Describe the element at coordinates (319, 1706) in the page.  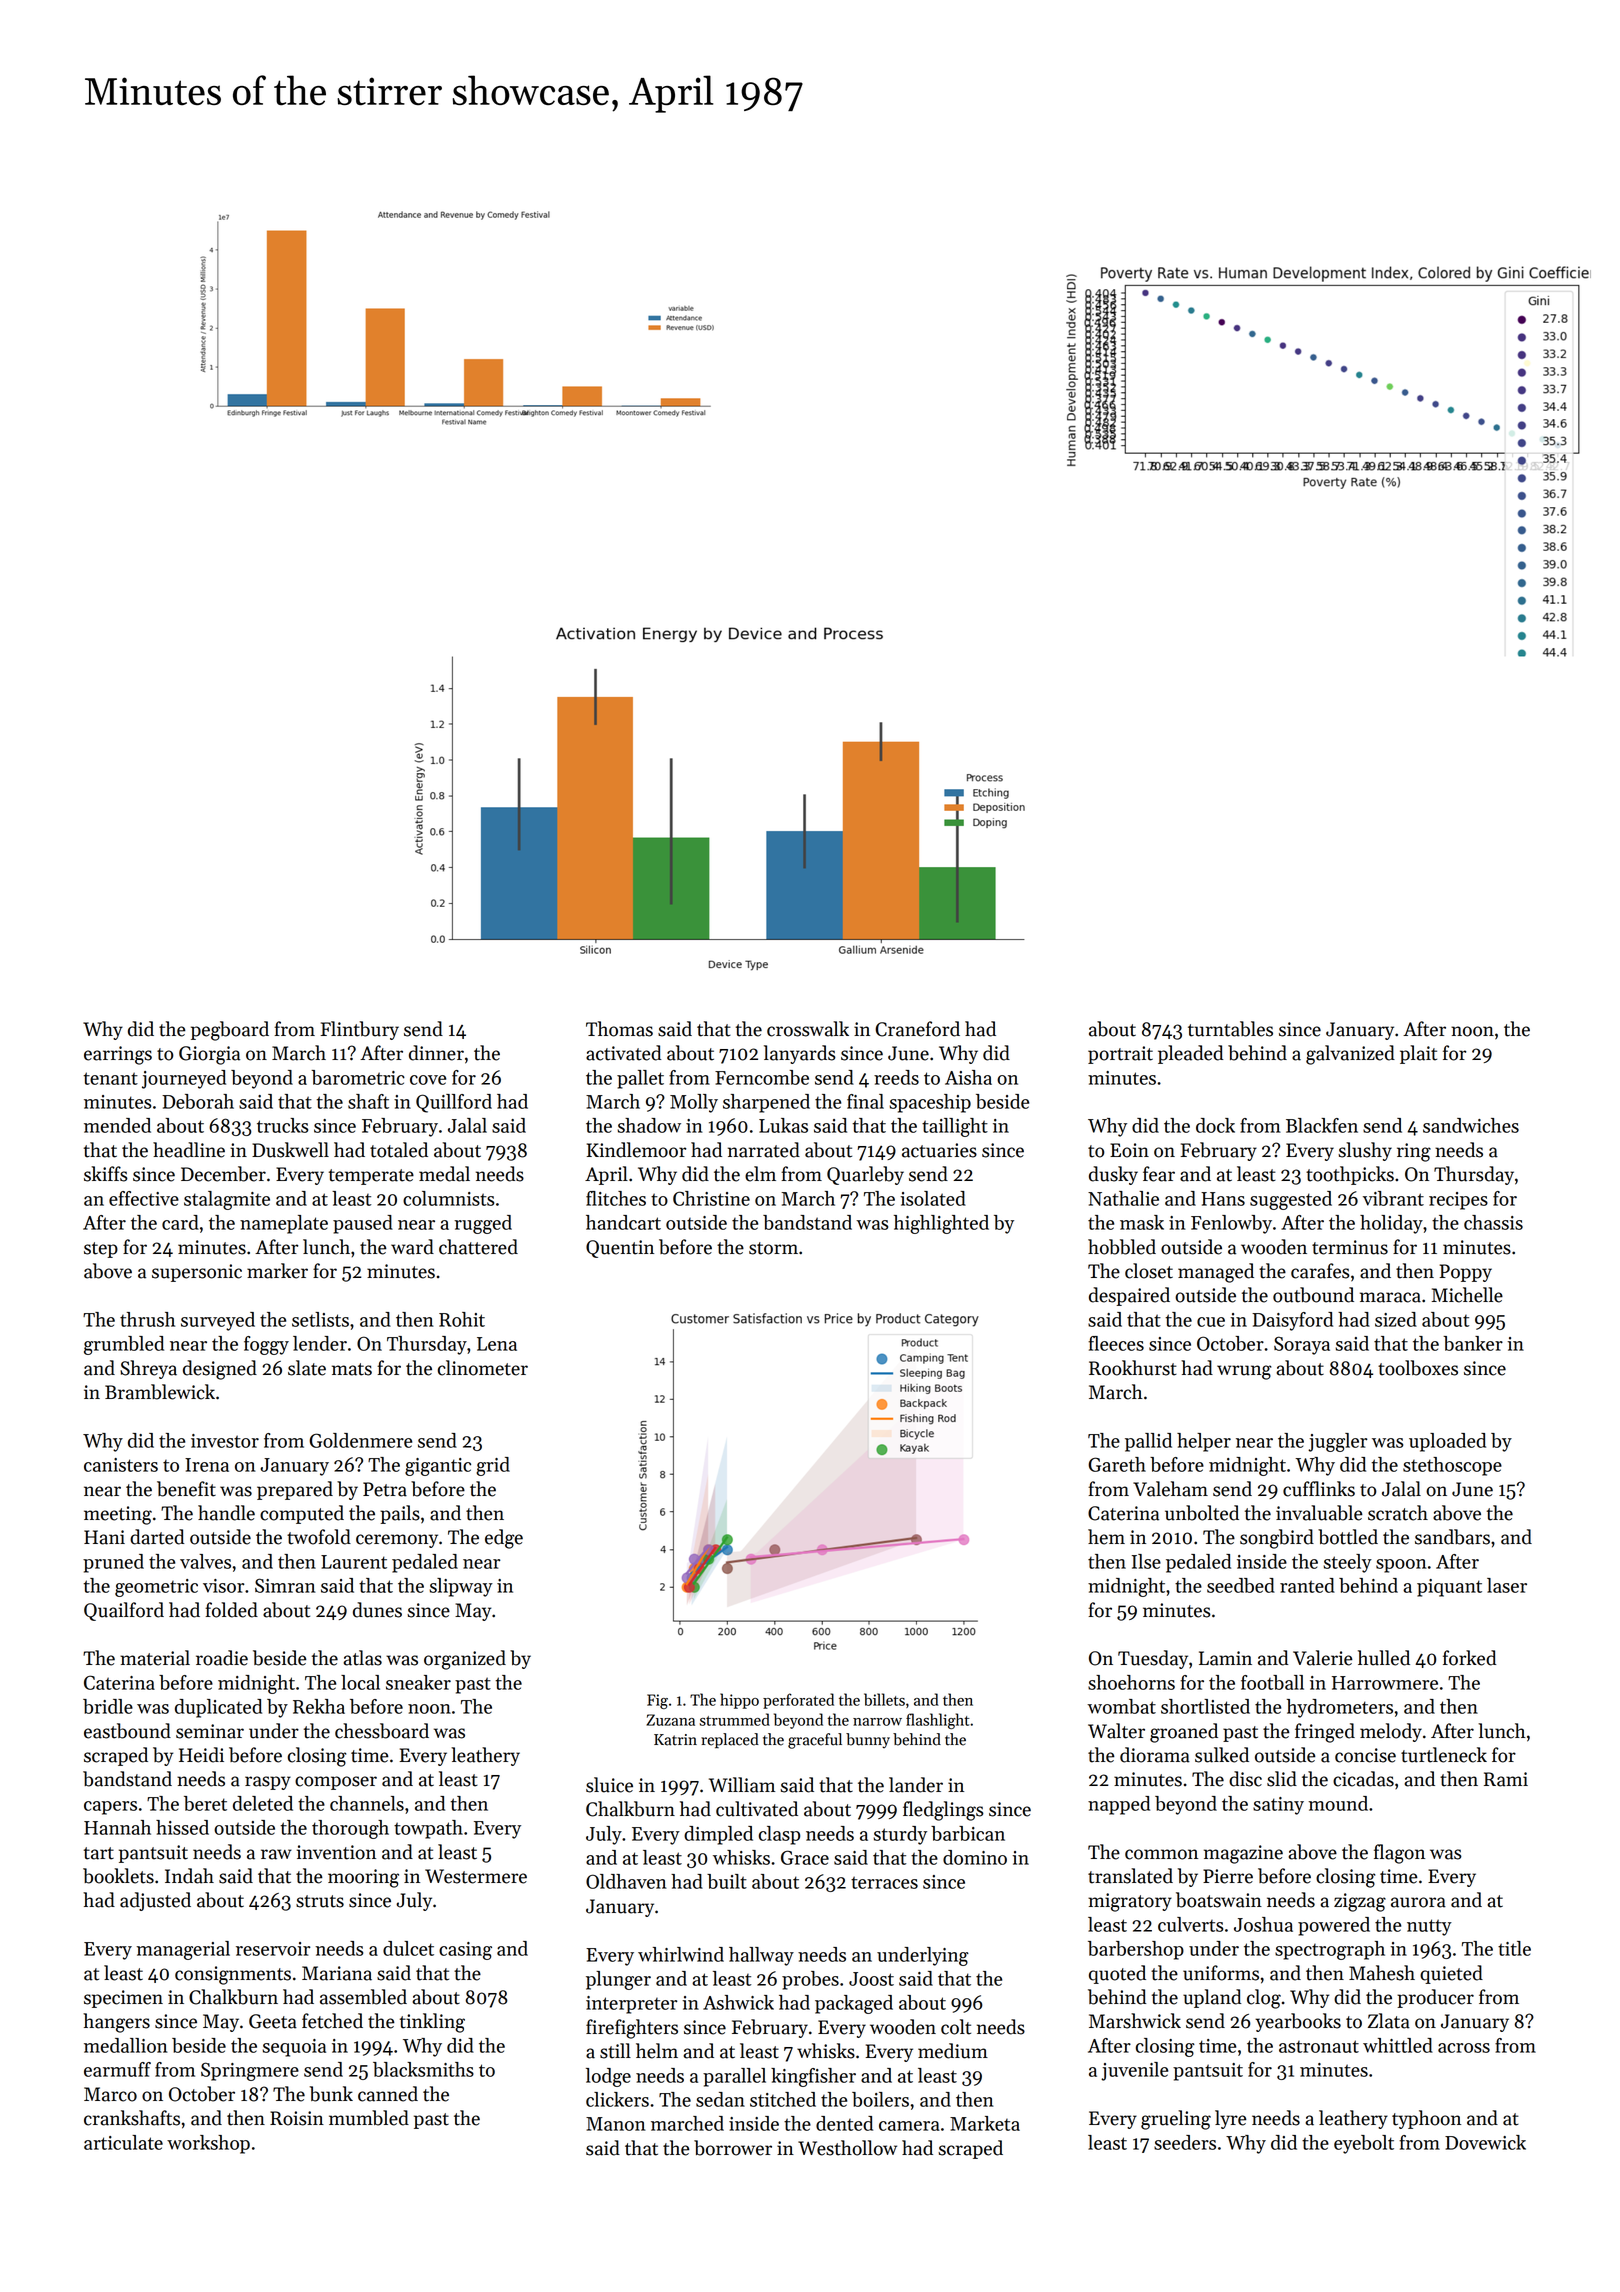
I see `Rekha` at that location.
